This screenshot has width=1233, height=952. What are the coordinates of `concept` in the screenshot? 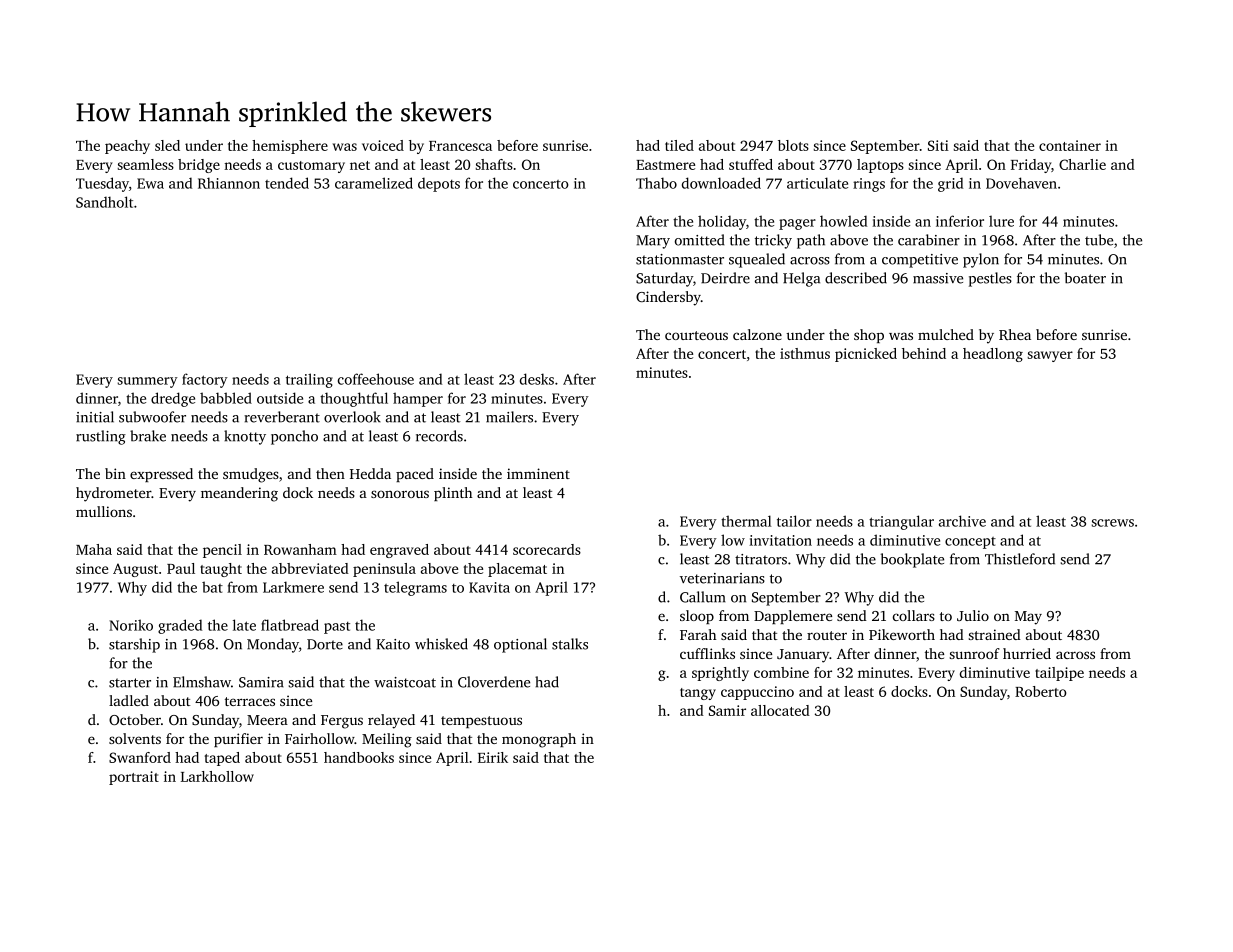 It's located at (970, 543).
